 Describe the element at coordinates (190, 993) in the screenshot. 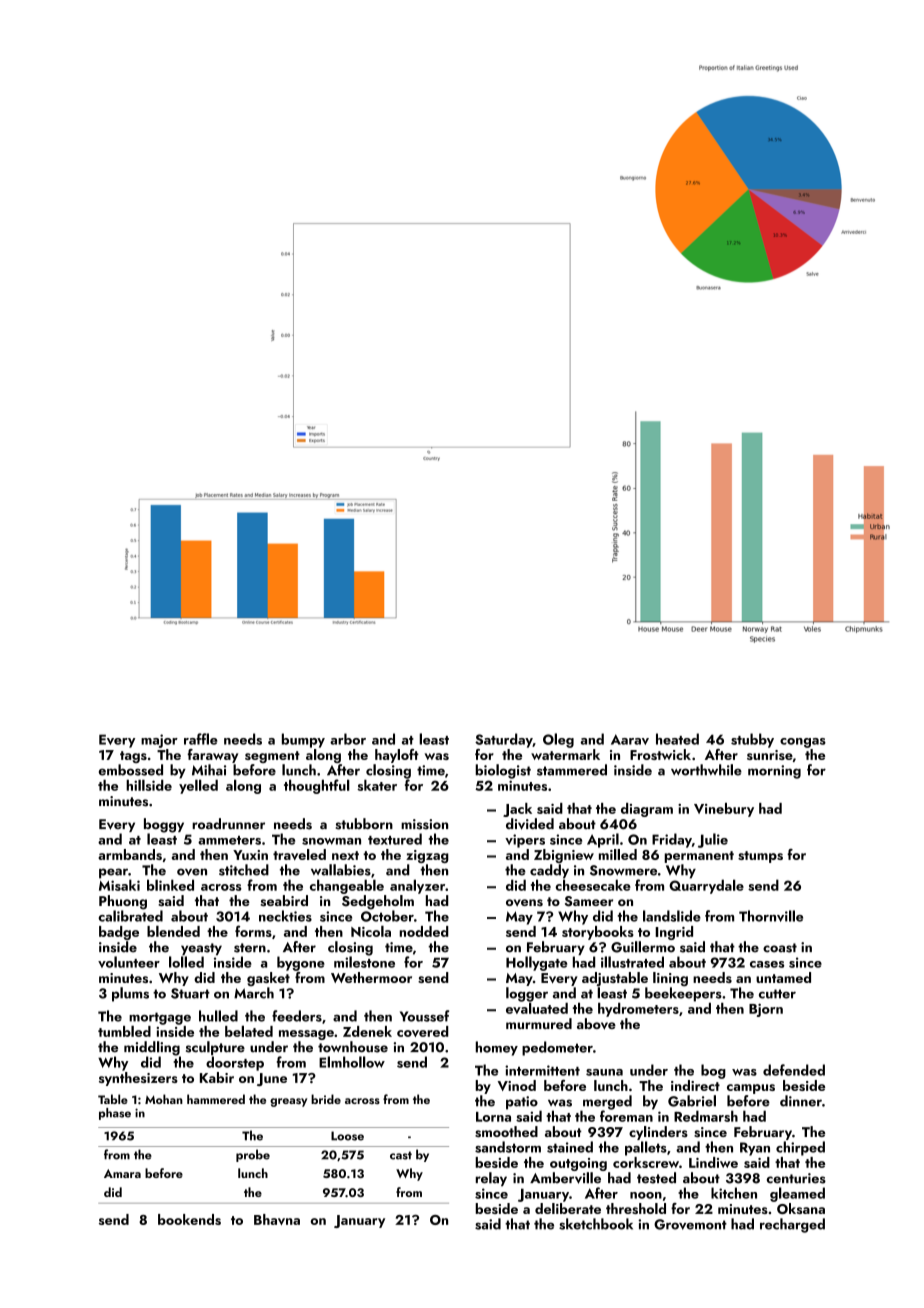

I see `Stuart` at that location.
